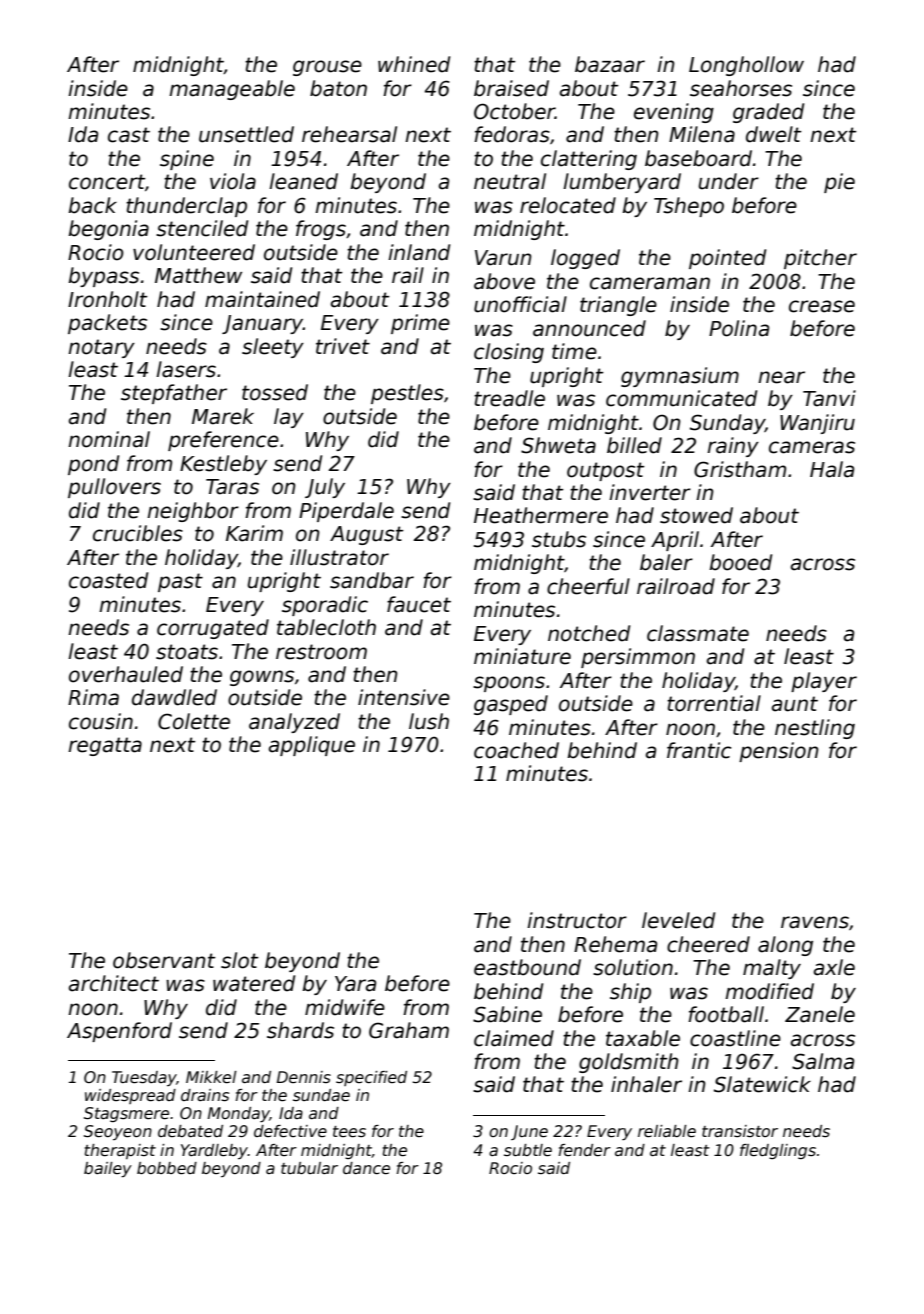 The height and width of the screenshot is (1314, 924). I want to click on frantic, so click(699, 750).
